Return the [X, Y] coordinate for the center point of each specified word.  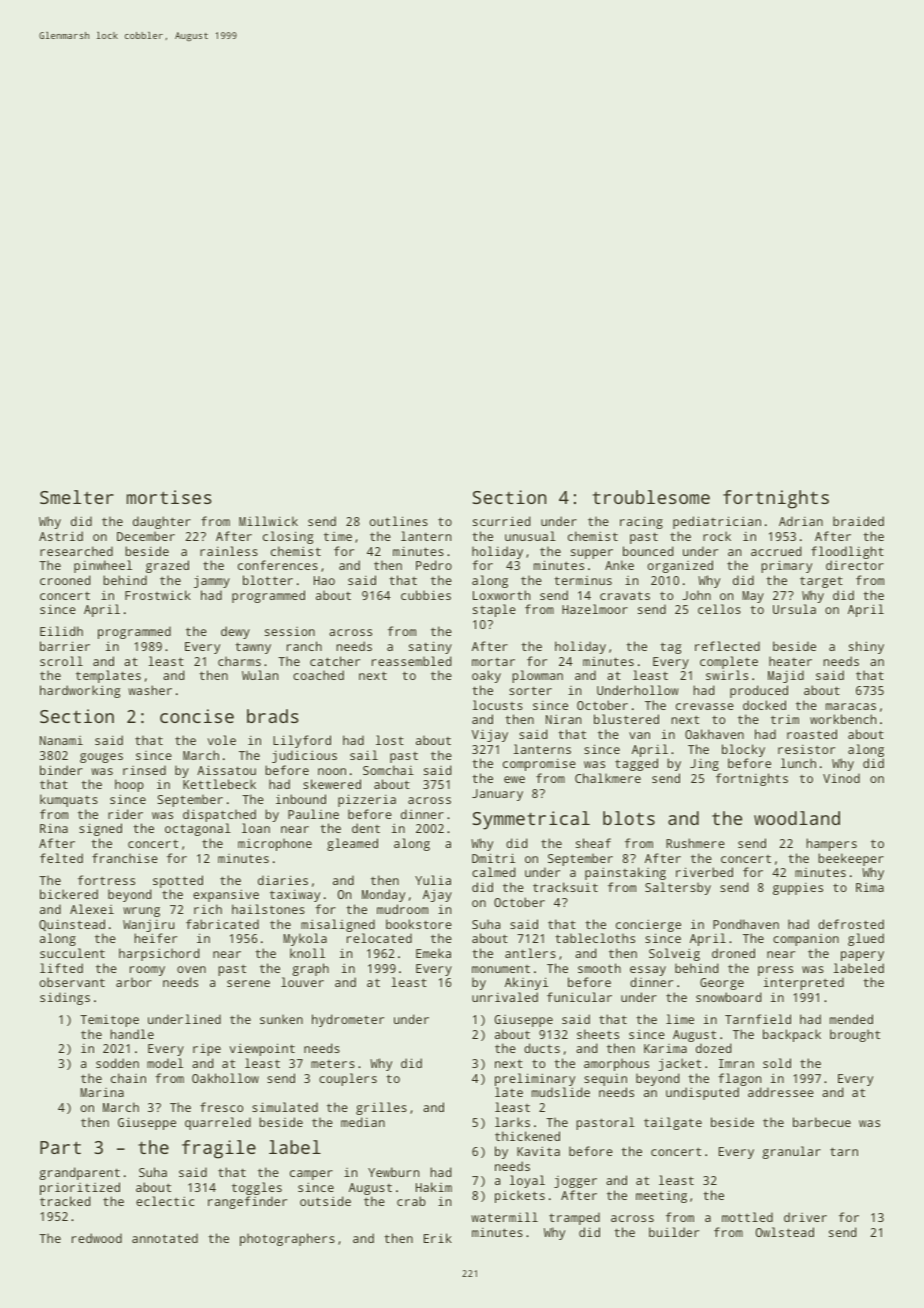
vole [221, 740]
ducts [542, 1048]
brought [855, 1035]
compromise [539, 765]
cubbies [426, 595]
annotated [165, 1238]
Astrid [61, 536]
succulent [72, 953]
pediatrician [717, 522]
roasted [812, 734]
